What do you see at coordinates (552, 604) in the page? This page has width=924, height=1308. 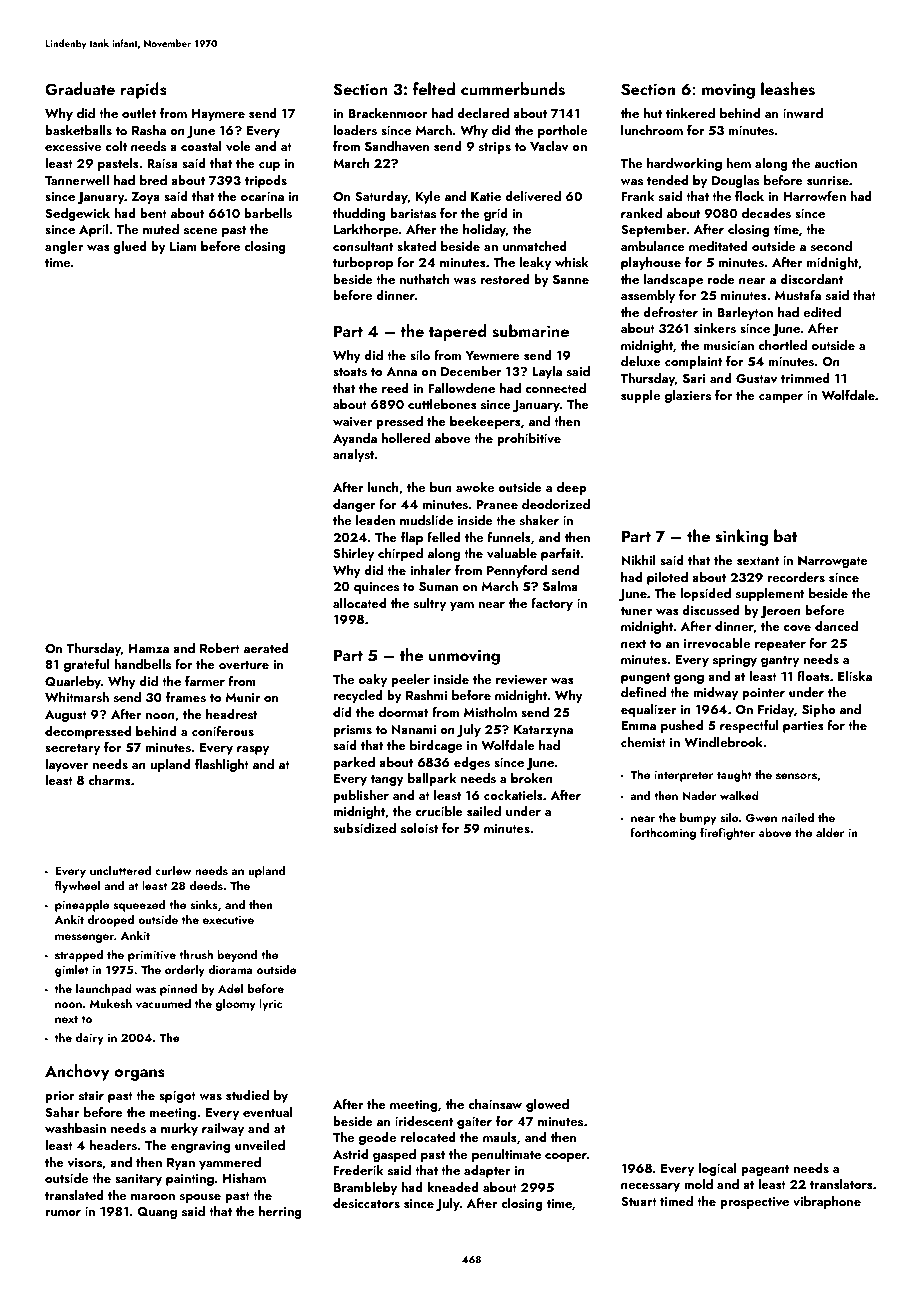 I see `factory` at bounding box center [552, 604].
